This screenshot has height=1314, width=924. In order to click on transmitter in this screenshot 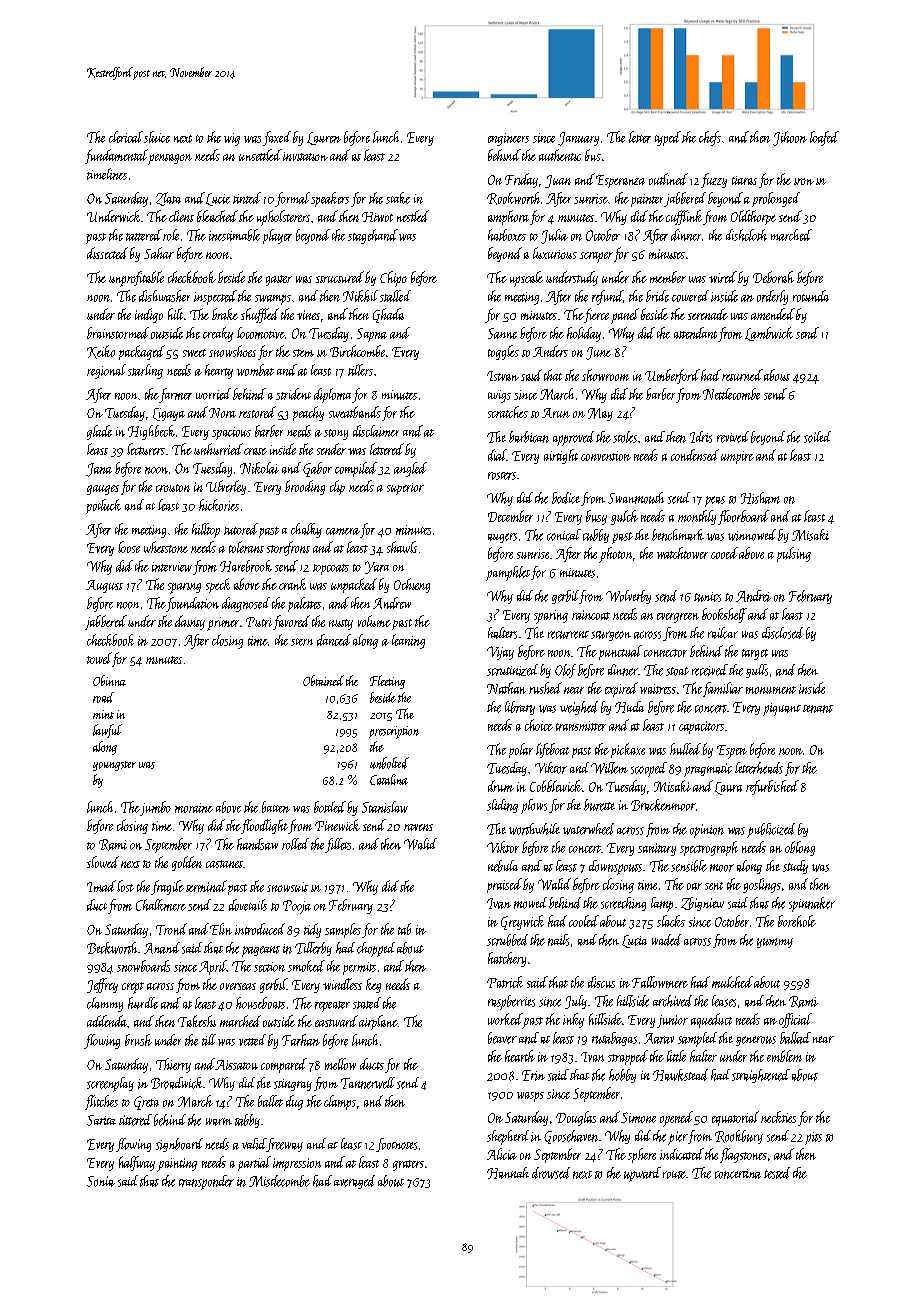, I will do `click(581, 726)`.
